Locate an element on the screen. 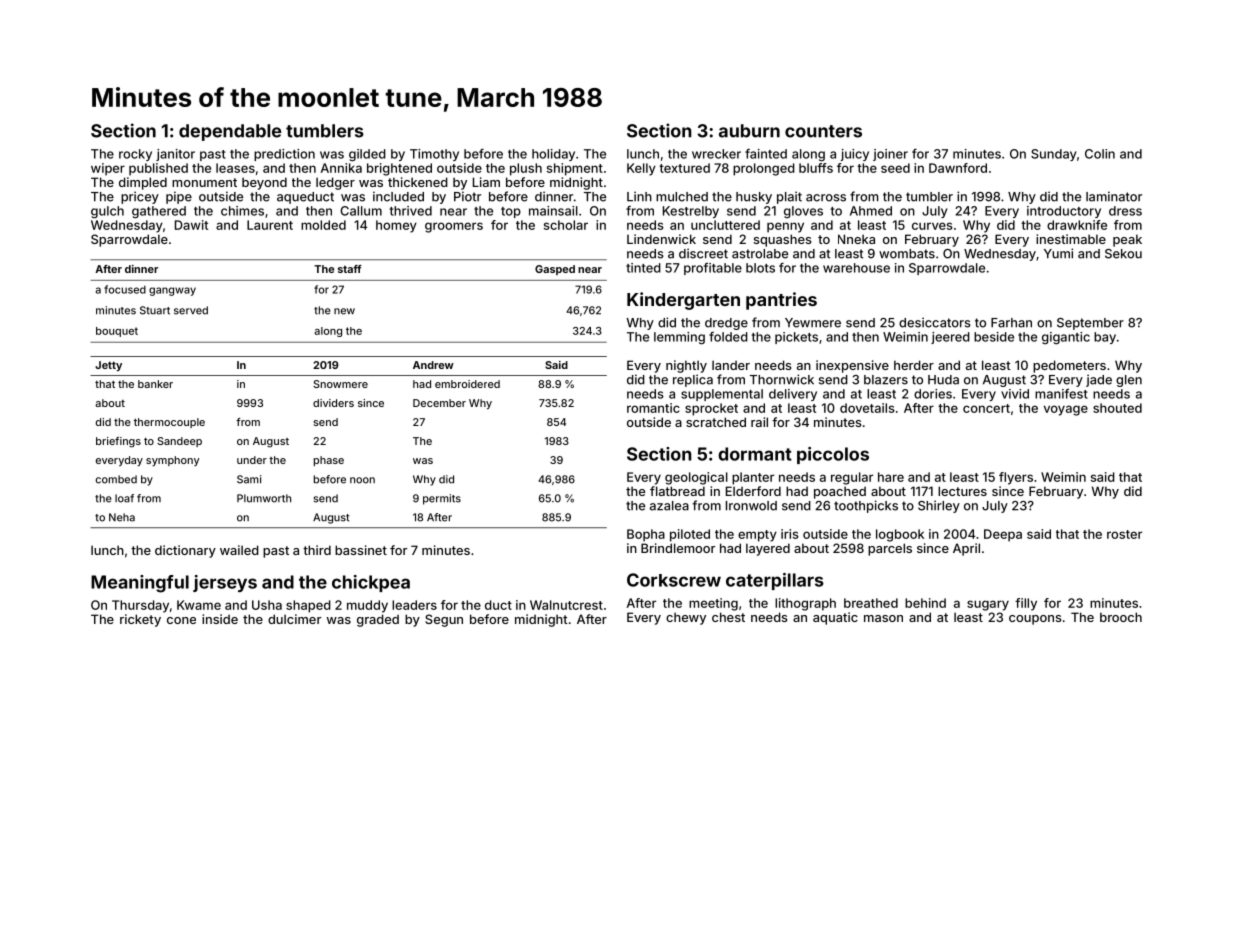 This screenshot has width=1233, height=952. gilded is located at coordinates (367, 155).
